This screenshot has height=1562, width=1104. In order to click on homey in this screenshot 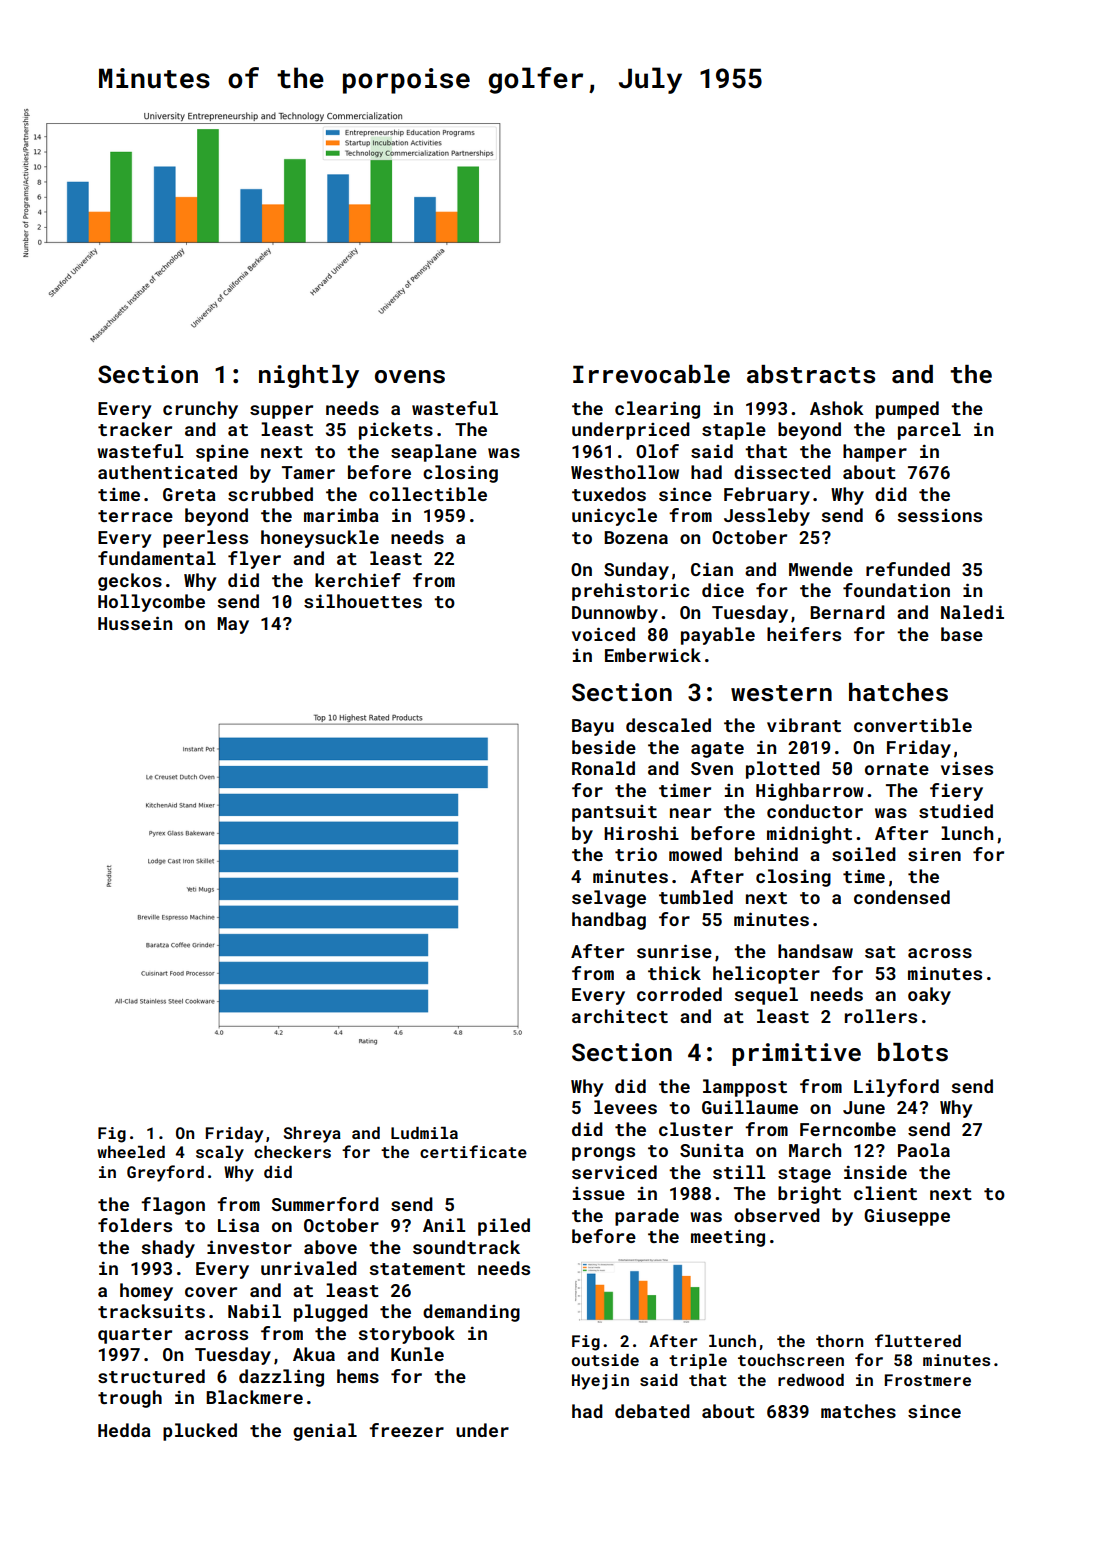, I will do `click(146, 1292)`.
